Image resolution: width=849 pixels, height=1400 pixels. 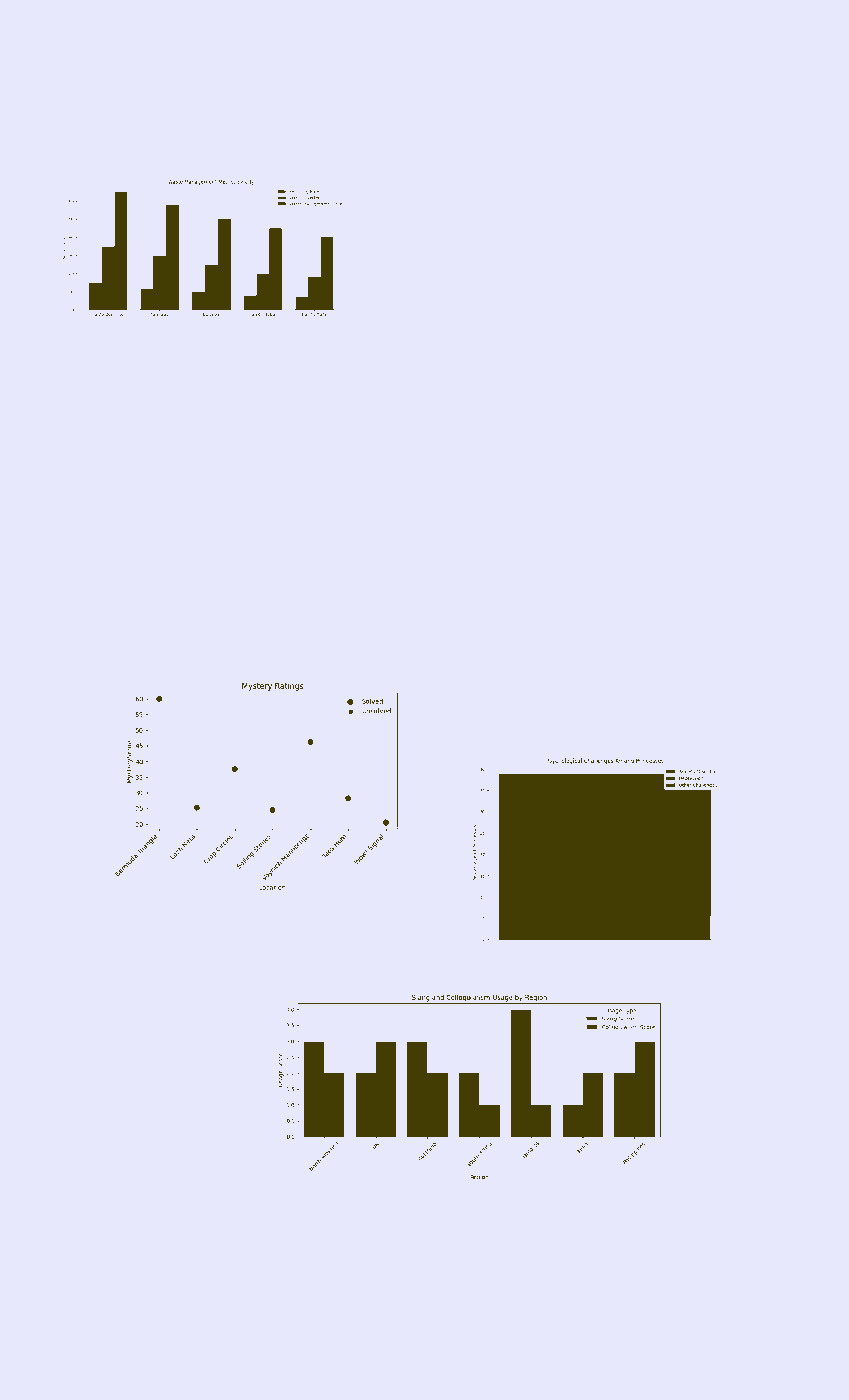 I want to click on heifer, so click(x=722, y=224).
